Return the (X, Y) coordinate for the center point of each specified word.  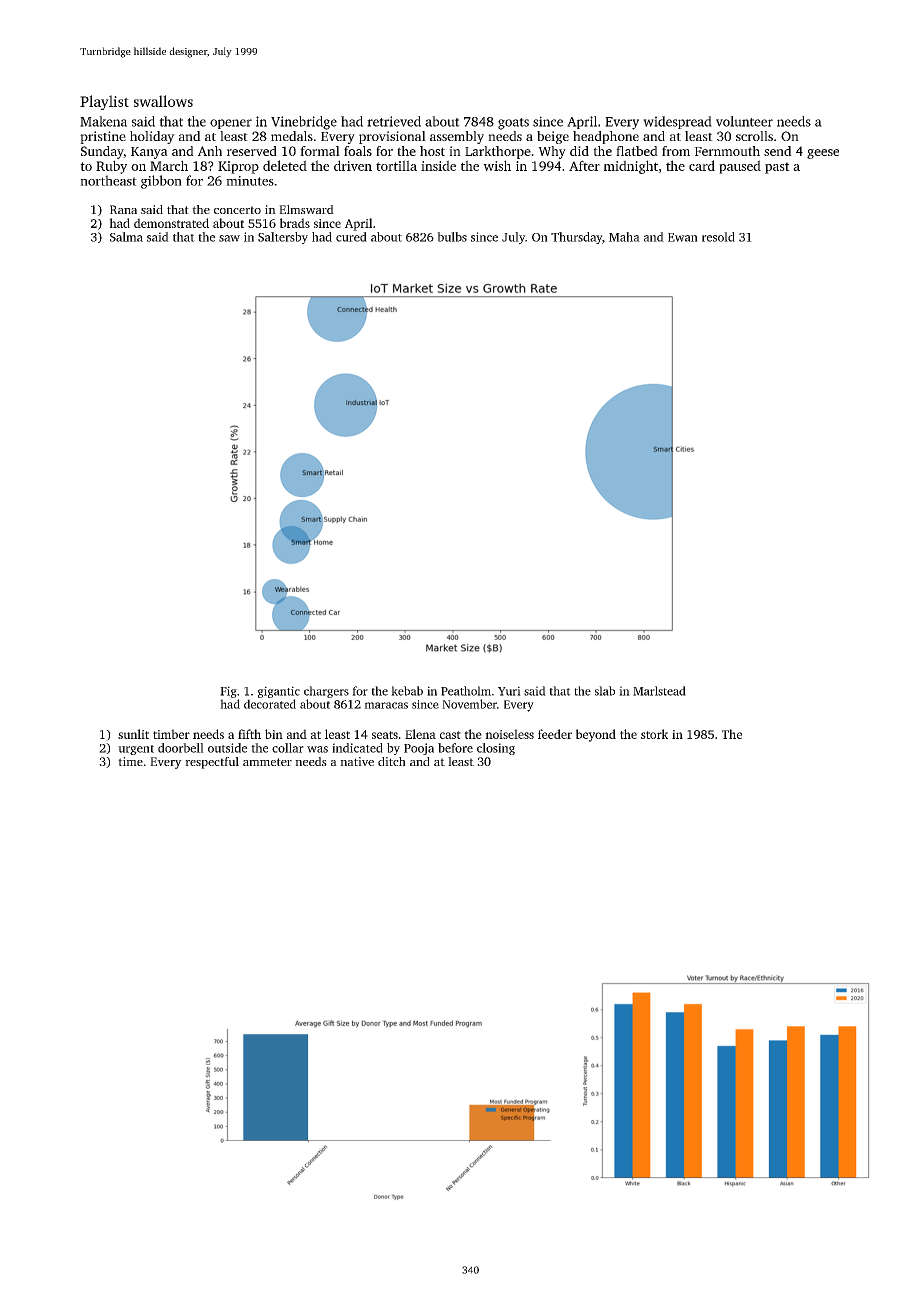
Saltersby (283, 238)
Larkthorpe (498, 152)
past (777, 168)
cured (351, 237)
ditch (392, 761)
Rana (123, 209)
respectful (212, 763)
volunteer (744, 121)
